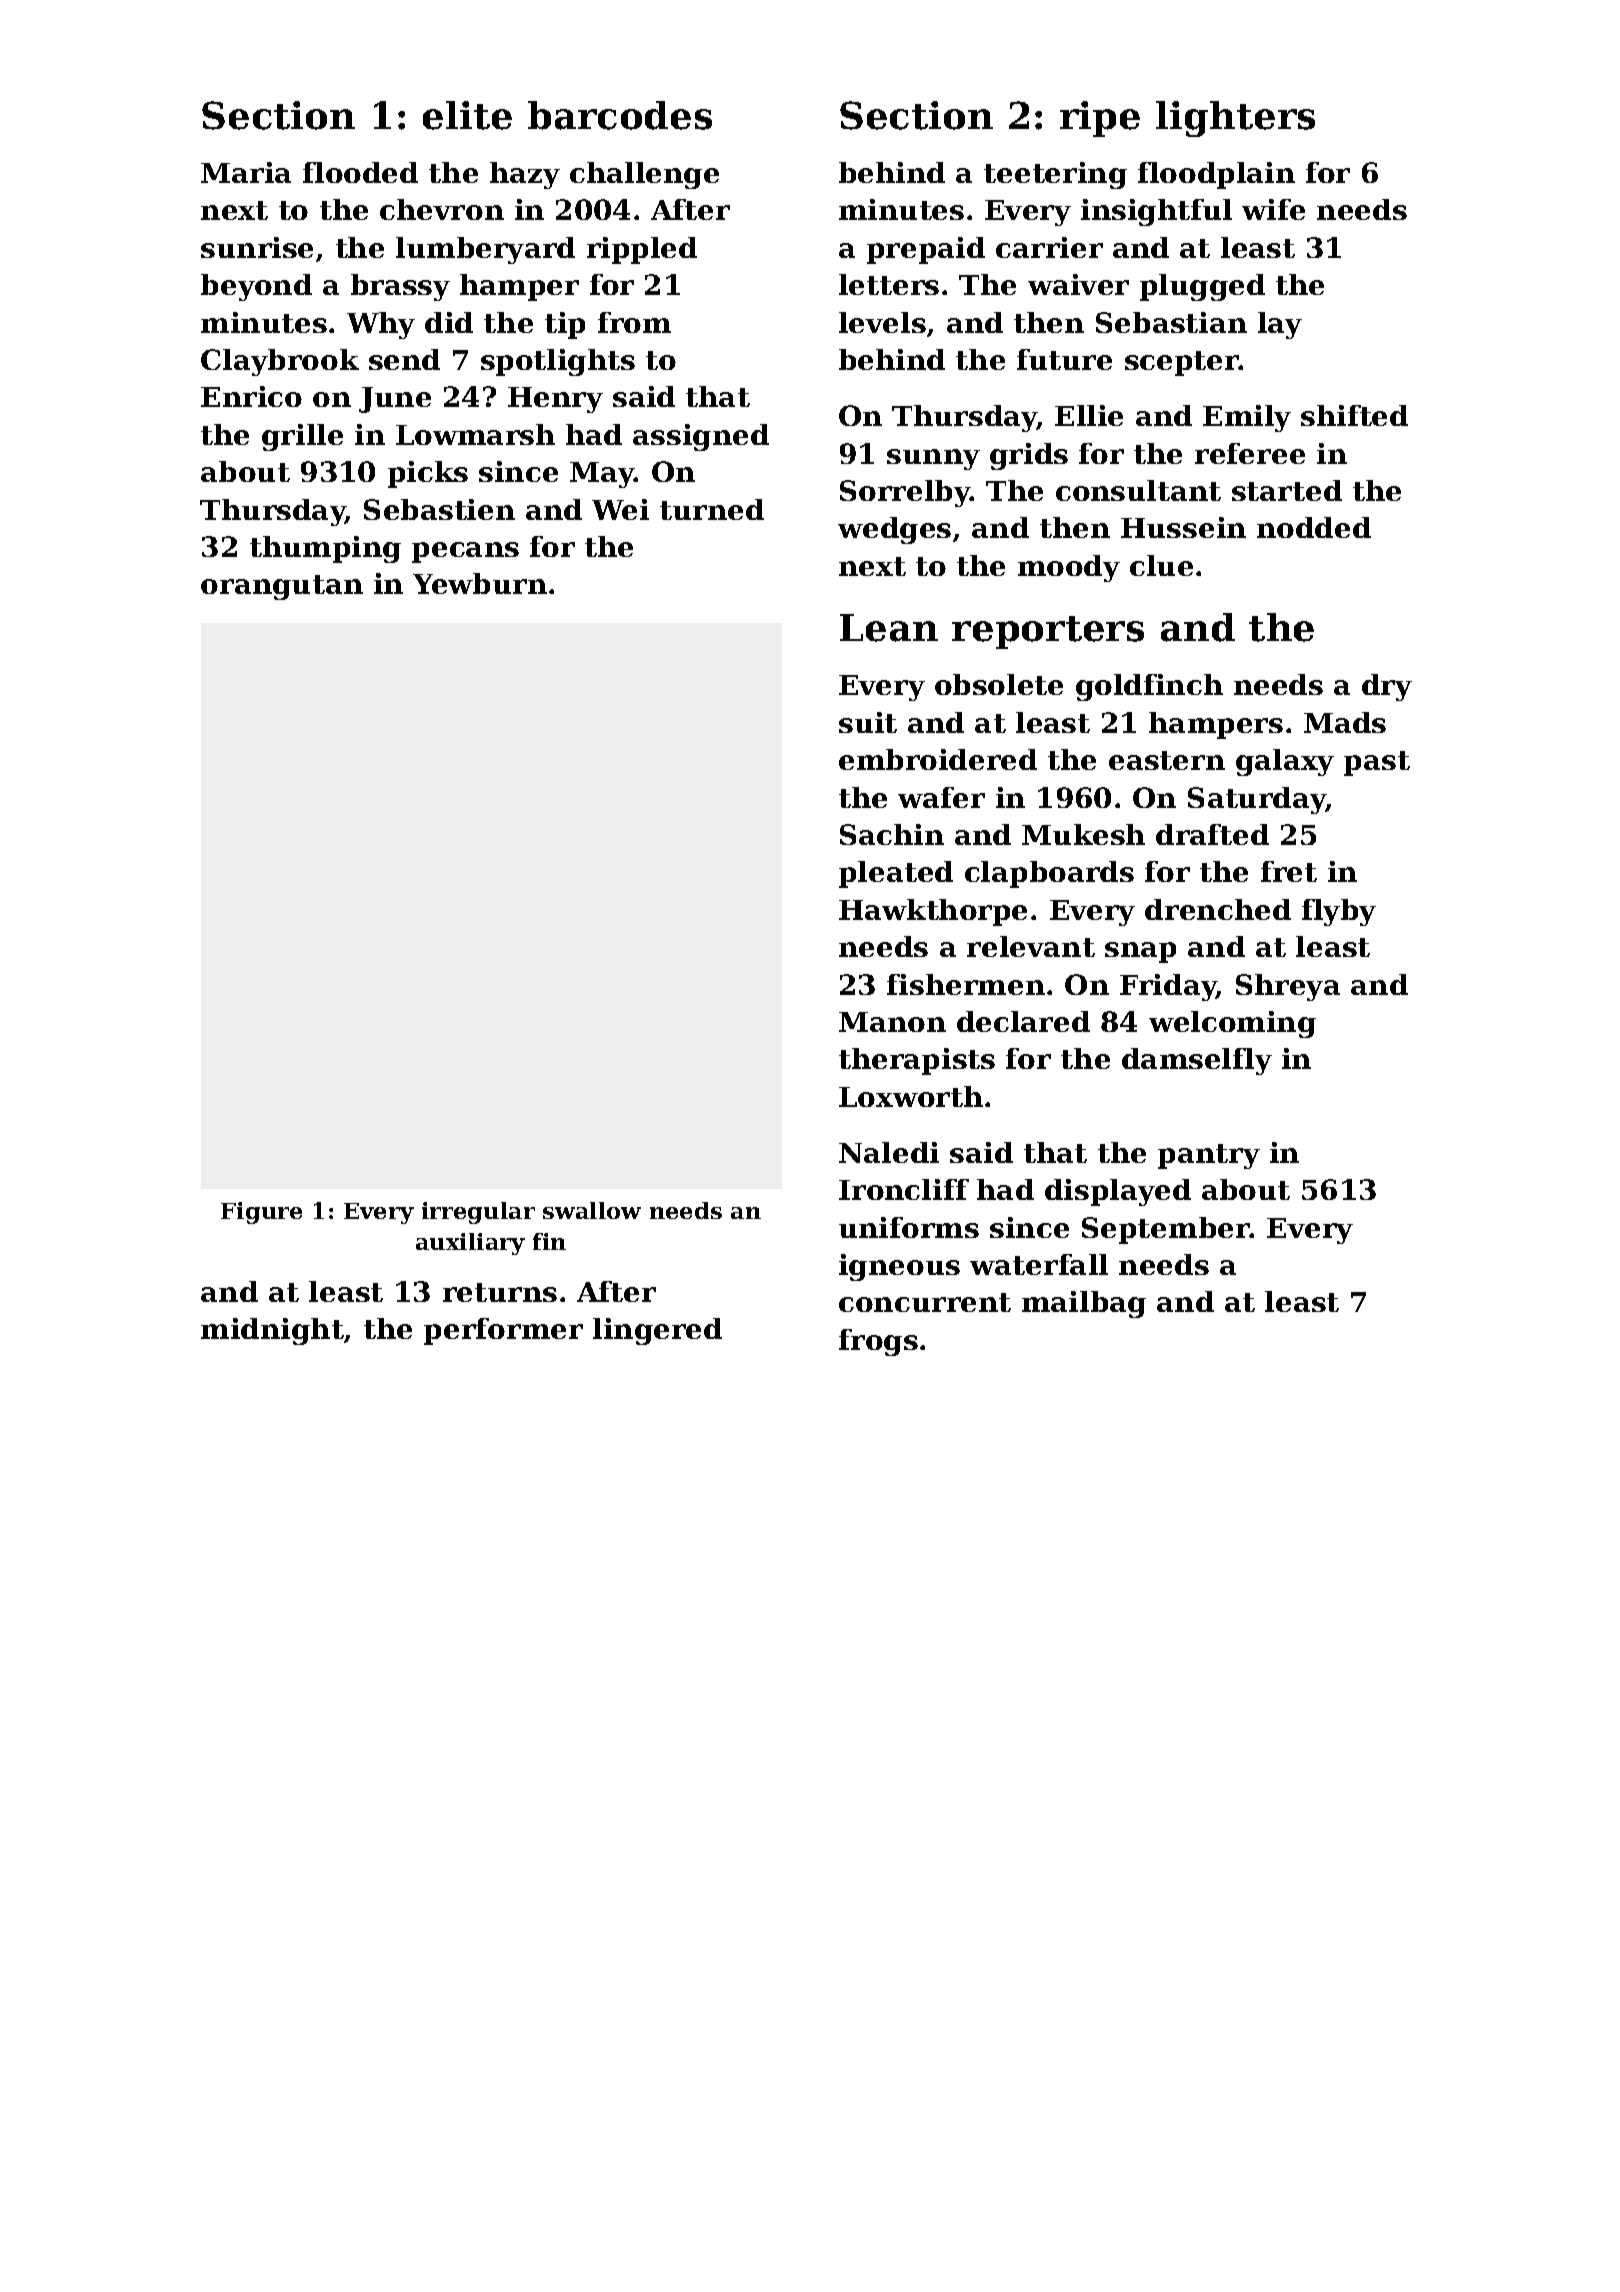 The width and height of the document is (1620, 2292). I want to click on irregular, so click(478, 1213).
